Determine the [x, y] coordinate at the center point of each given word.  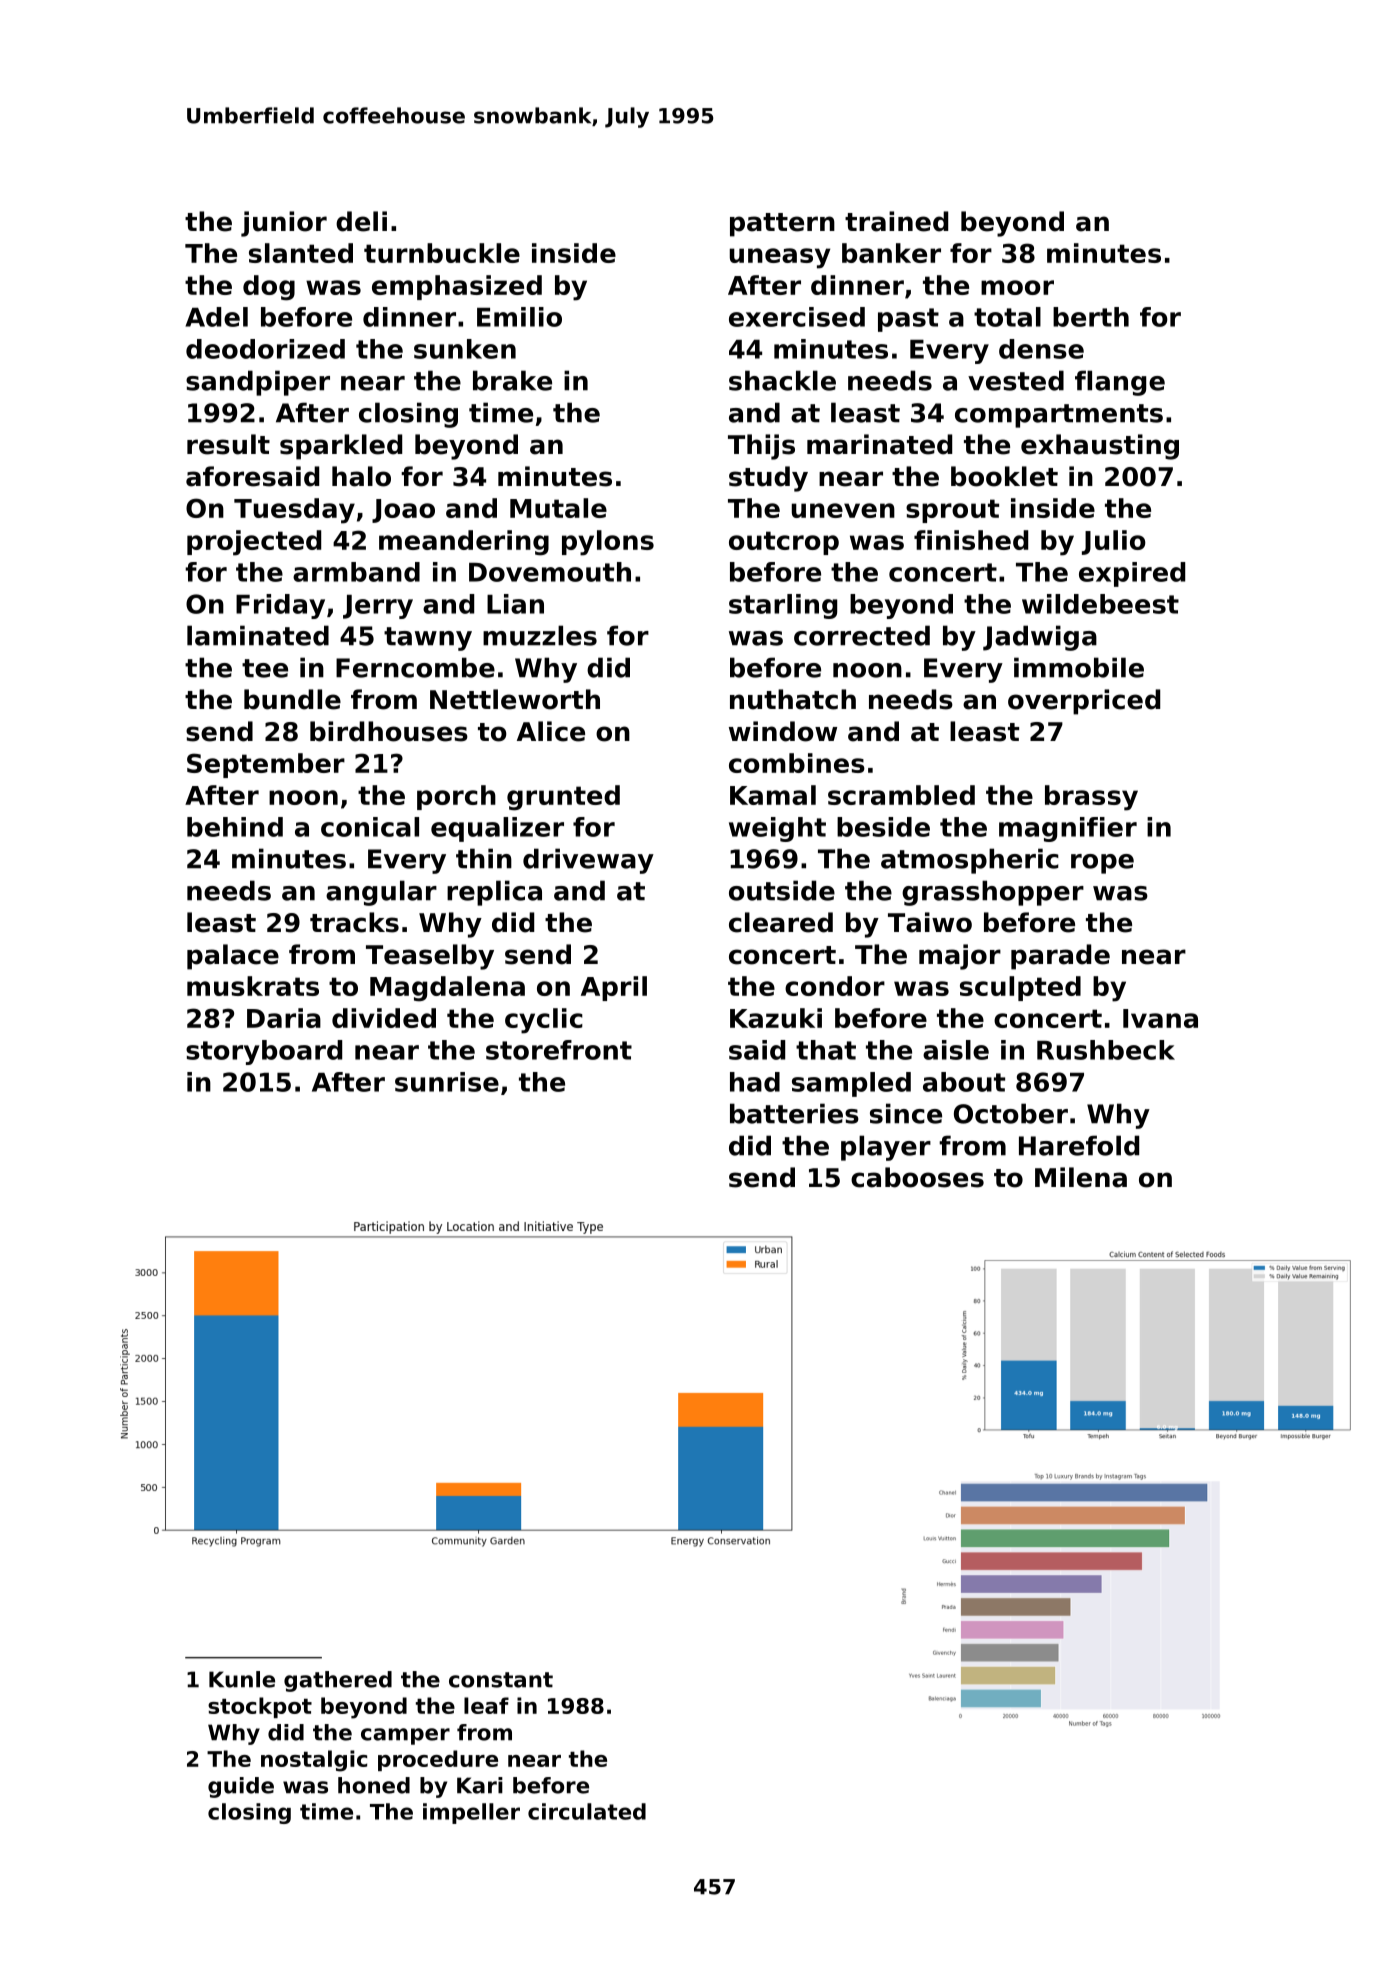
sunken [465, 349]
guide [241, 1787]
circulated [587, 1811]
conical [370, 827]
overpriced [1084, 702]
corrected [862, 635]
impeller [471, 1813]
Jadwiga [1040, 638]
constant [501, 1680]
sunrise [447, 1082]
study [768, 479]
